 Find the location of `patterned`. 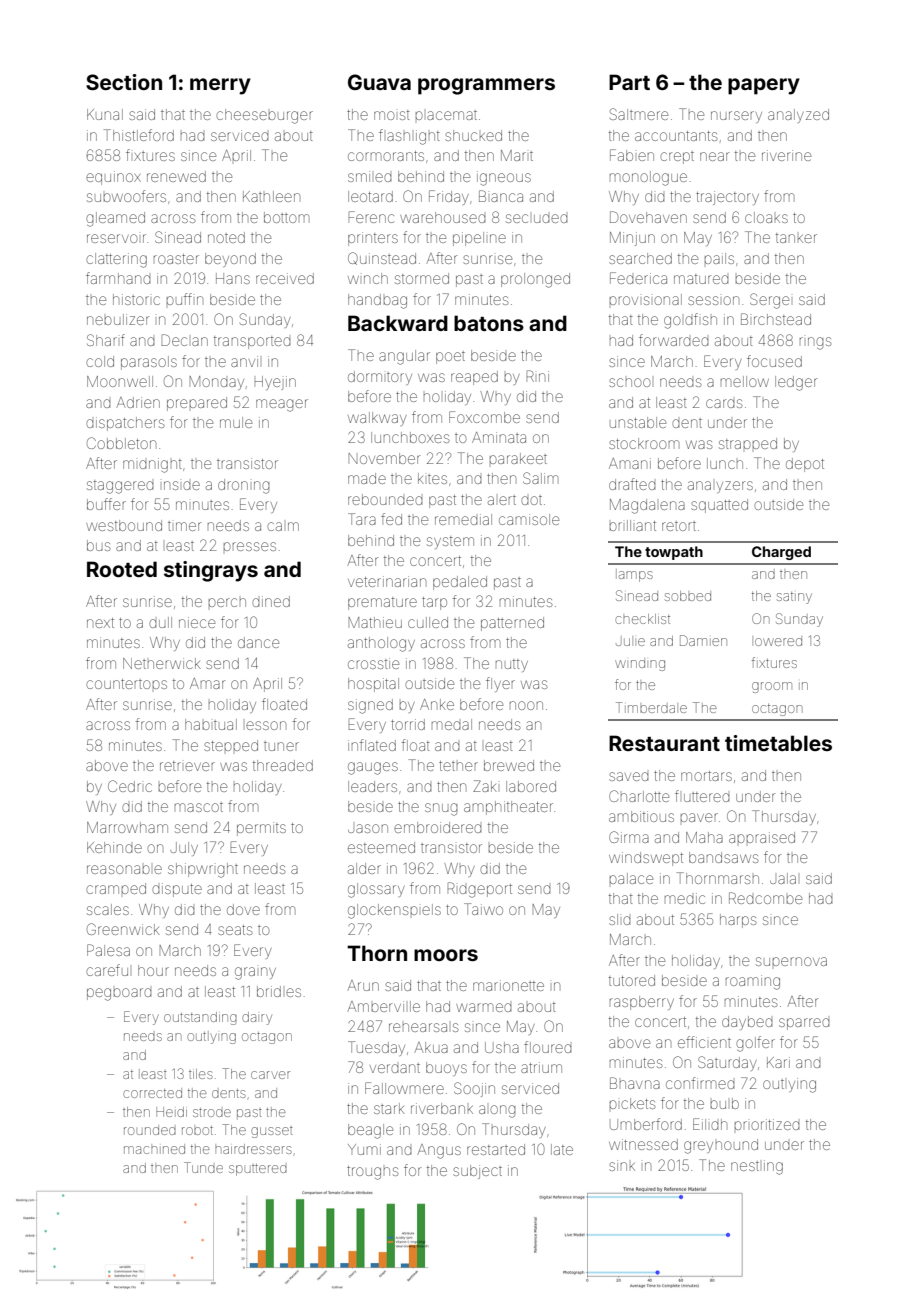

patterned is located at coordinates (512, 624).
